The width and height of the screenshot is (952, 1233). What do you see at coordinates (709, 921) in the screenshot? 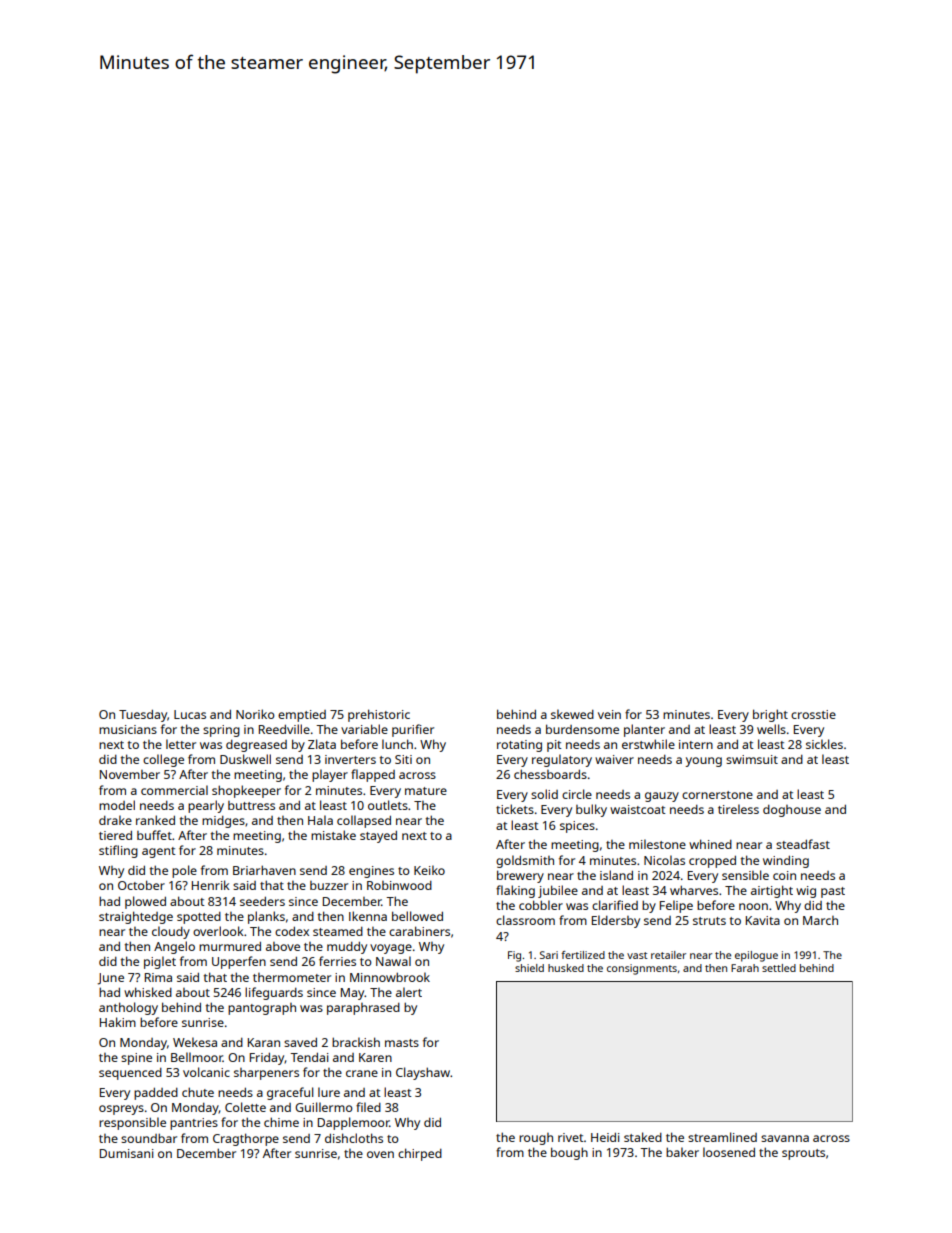
I see `struts` at bounding box center [709, 921].
